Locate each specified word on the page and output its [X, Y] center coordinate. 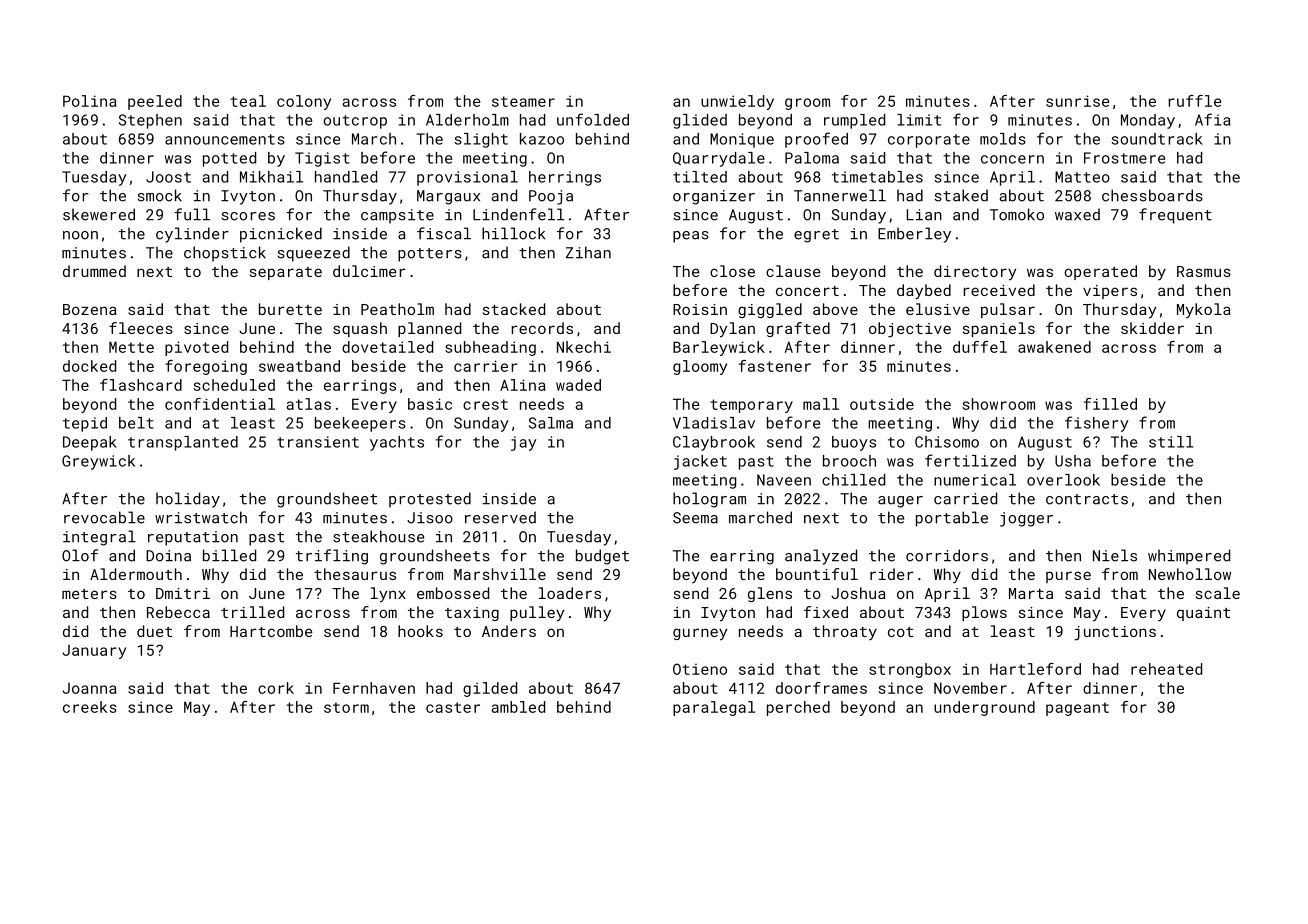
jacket [700, 462]
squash [360, 329]
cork [276, 688]
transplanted [183, 443]
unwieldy [737, 102]
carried [965, 498]
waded [578, 385]
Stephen [150, 121]
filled [1110, 404]
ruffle [1195, 101]
